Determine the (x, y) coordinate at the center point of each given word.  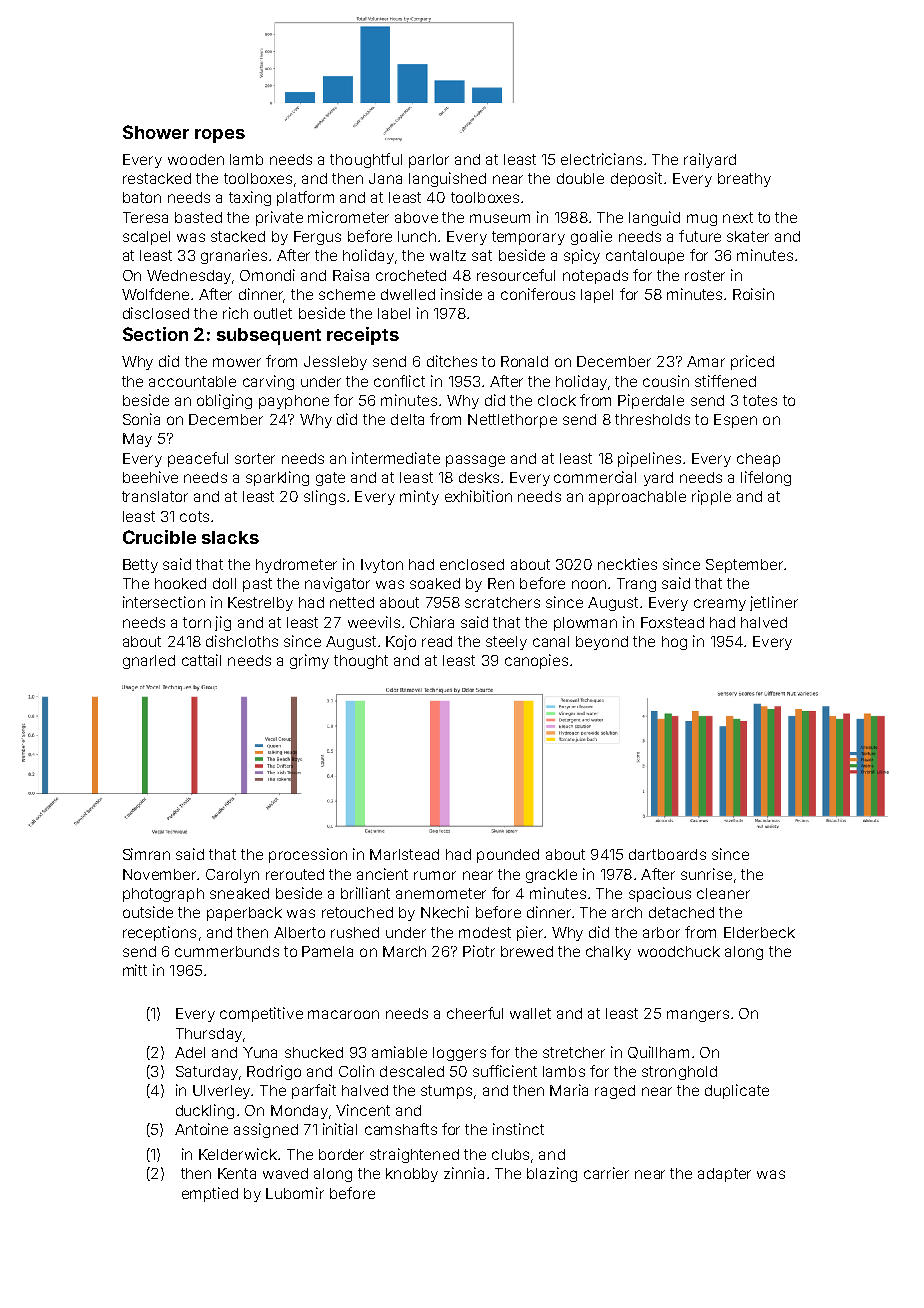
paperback (244, 914)
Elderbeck (759, 932)
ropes (220, 136)
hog (674, 643)
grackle (551, 876)
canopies (536, 661)
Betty (140, 566)
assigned (266, 1130)
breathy (744, 180)
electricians (601, 159)
